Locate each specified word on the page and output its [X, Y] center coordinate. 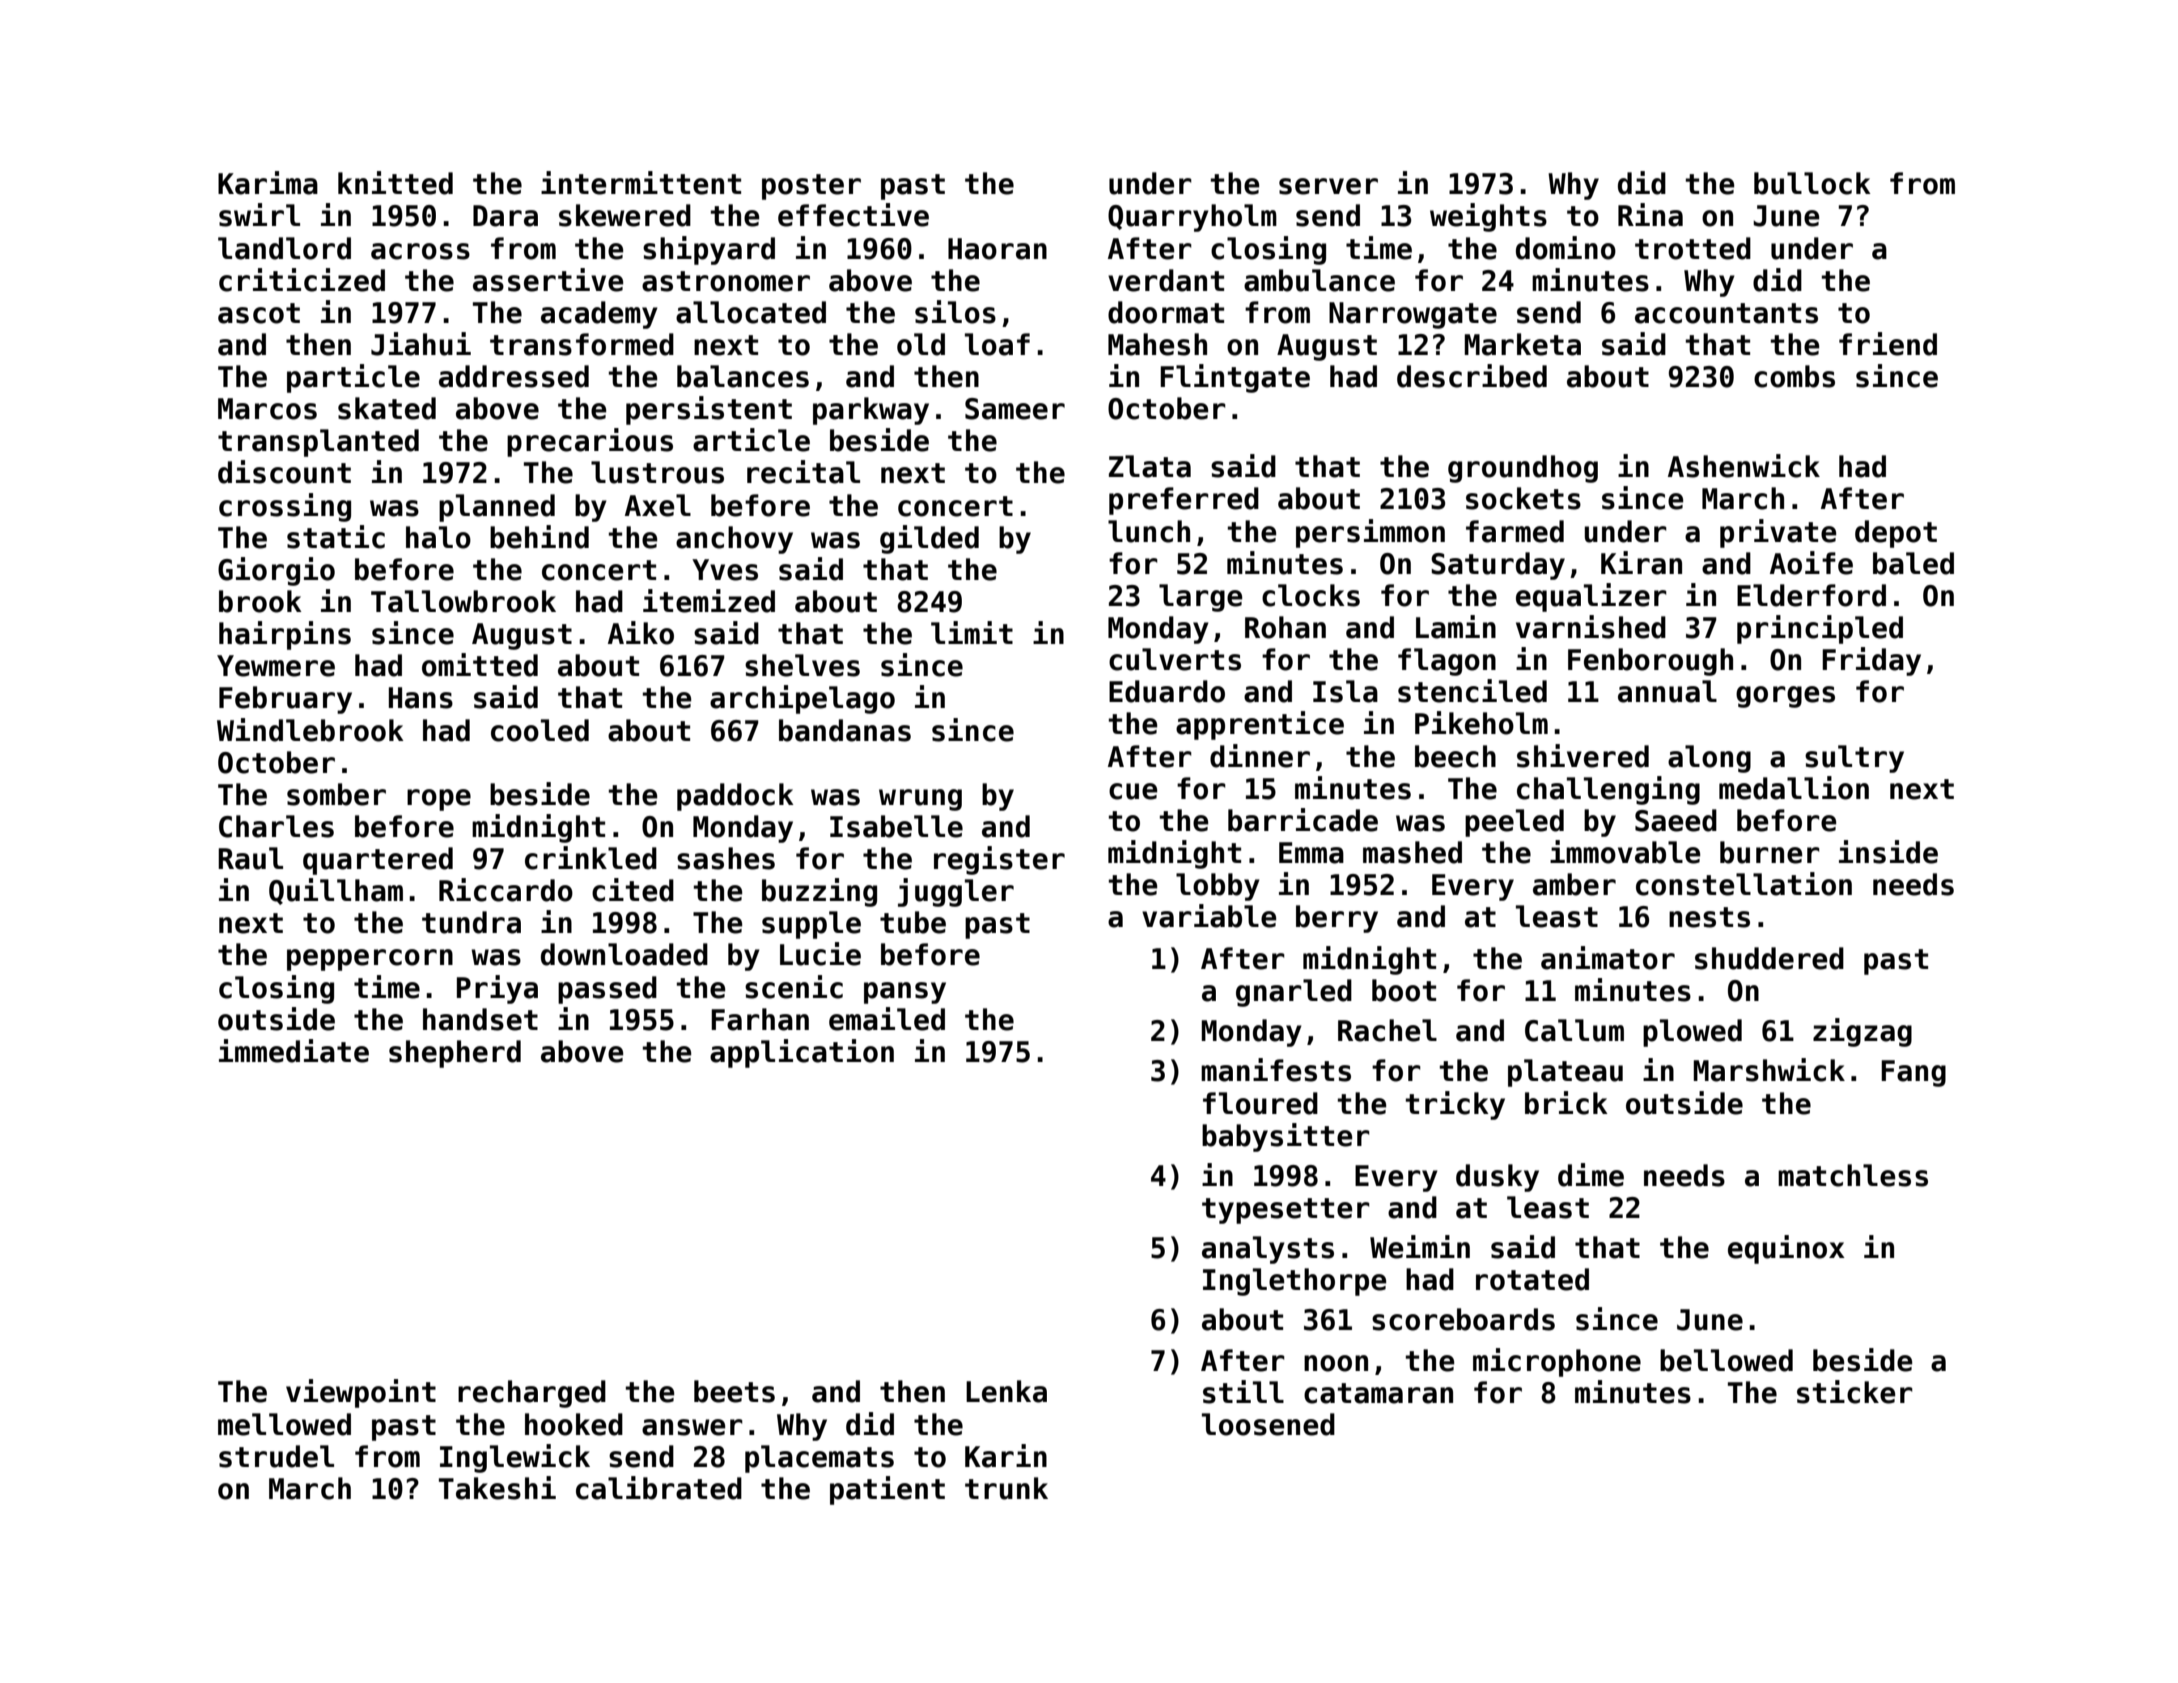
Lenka [1006, 1391]
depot [1896, 534]
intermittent [641, 183]
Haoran [997, 249]
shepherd [455, 1054]
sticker [1855, 1392]
